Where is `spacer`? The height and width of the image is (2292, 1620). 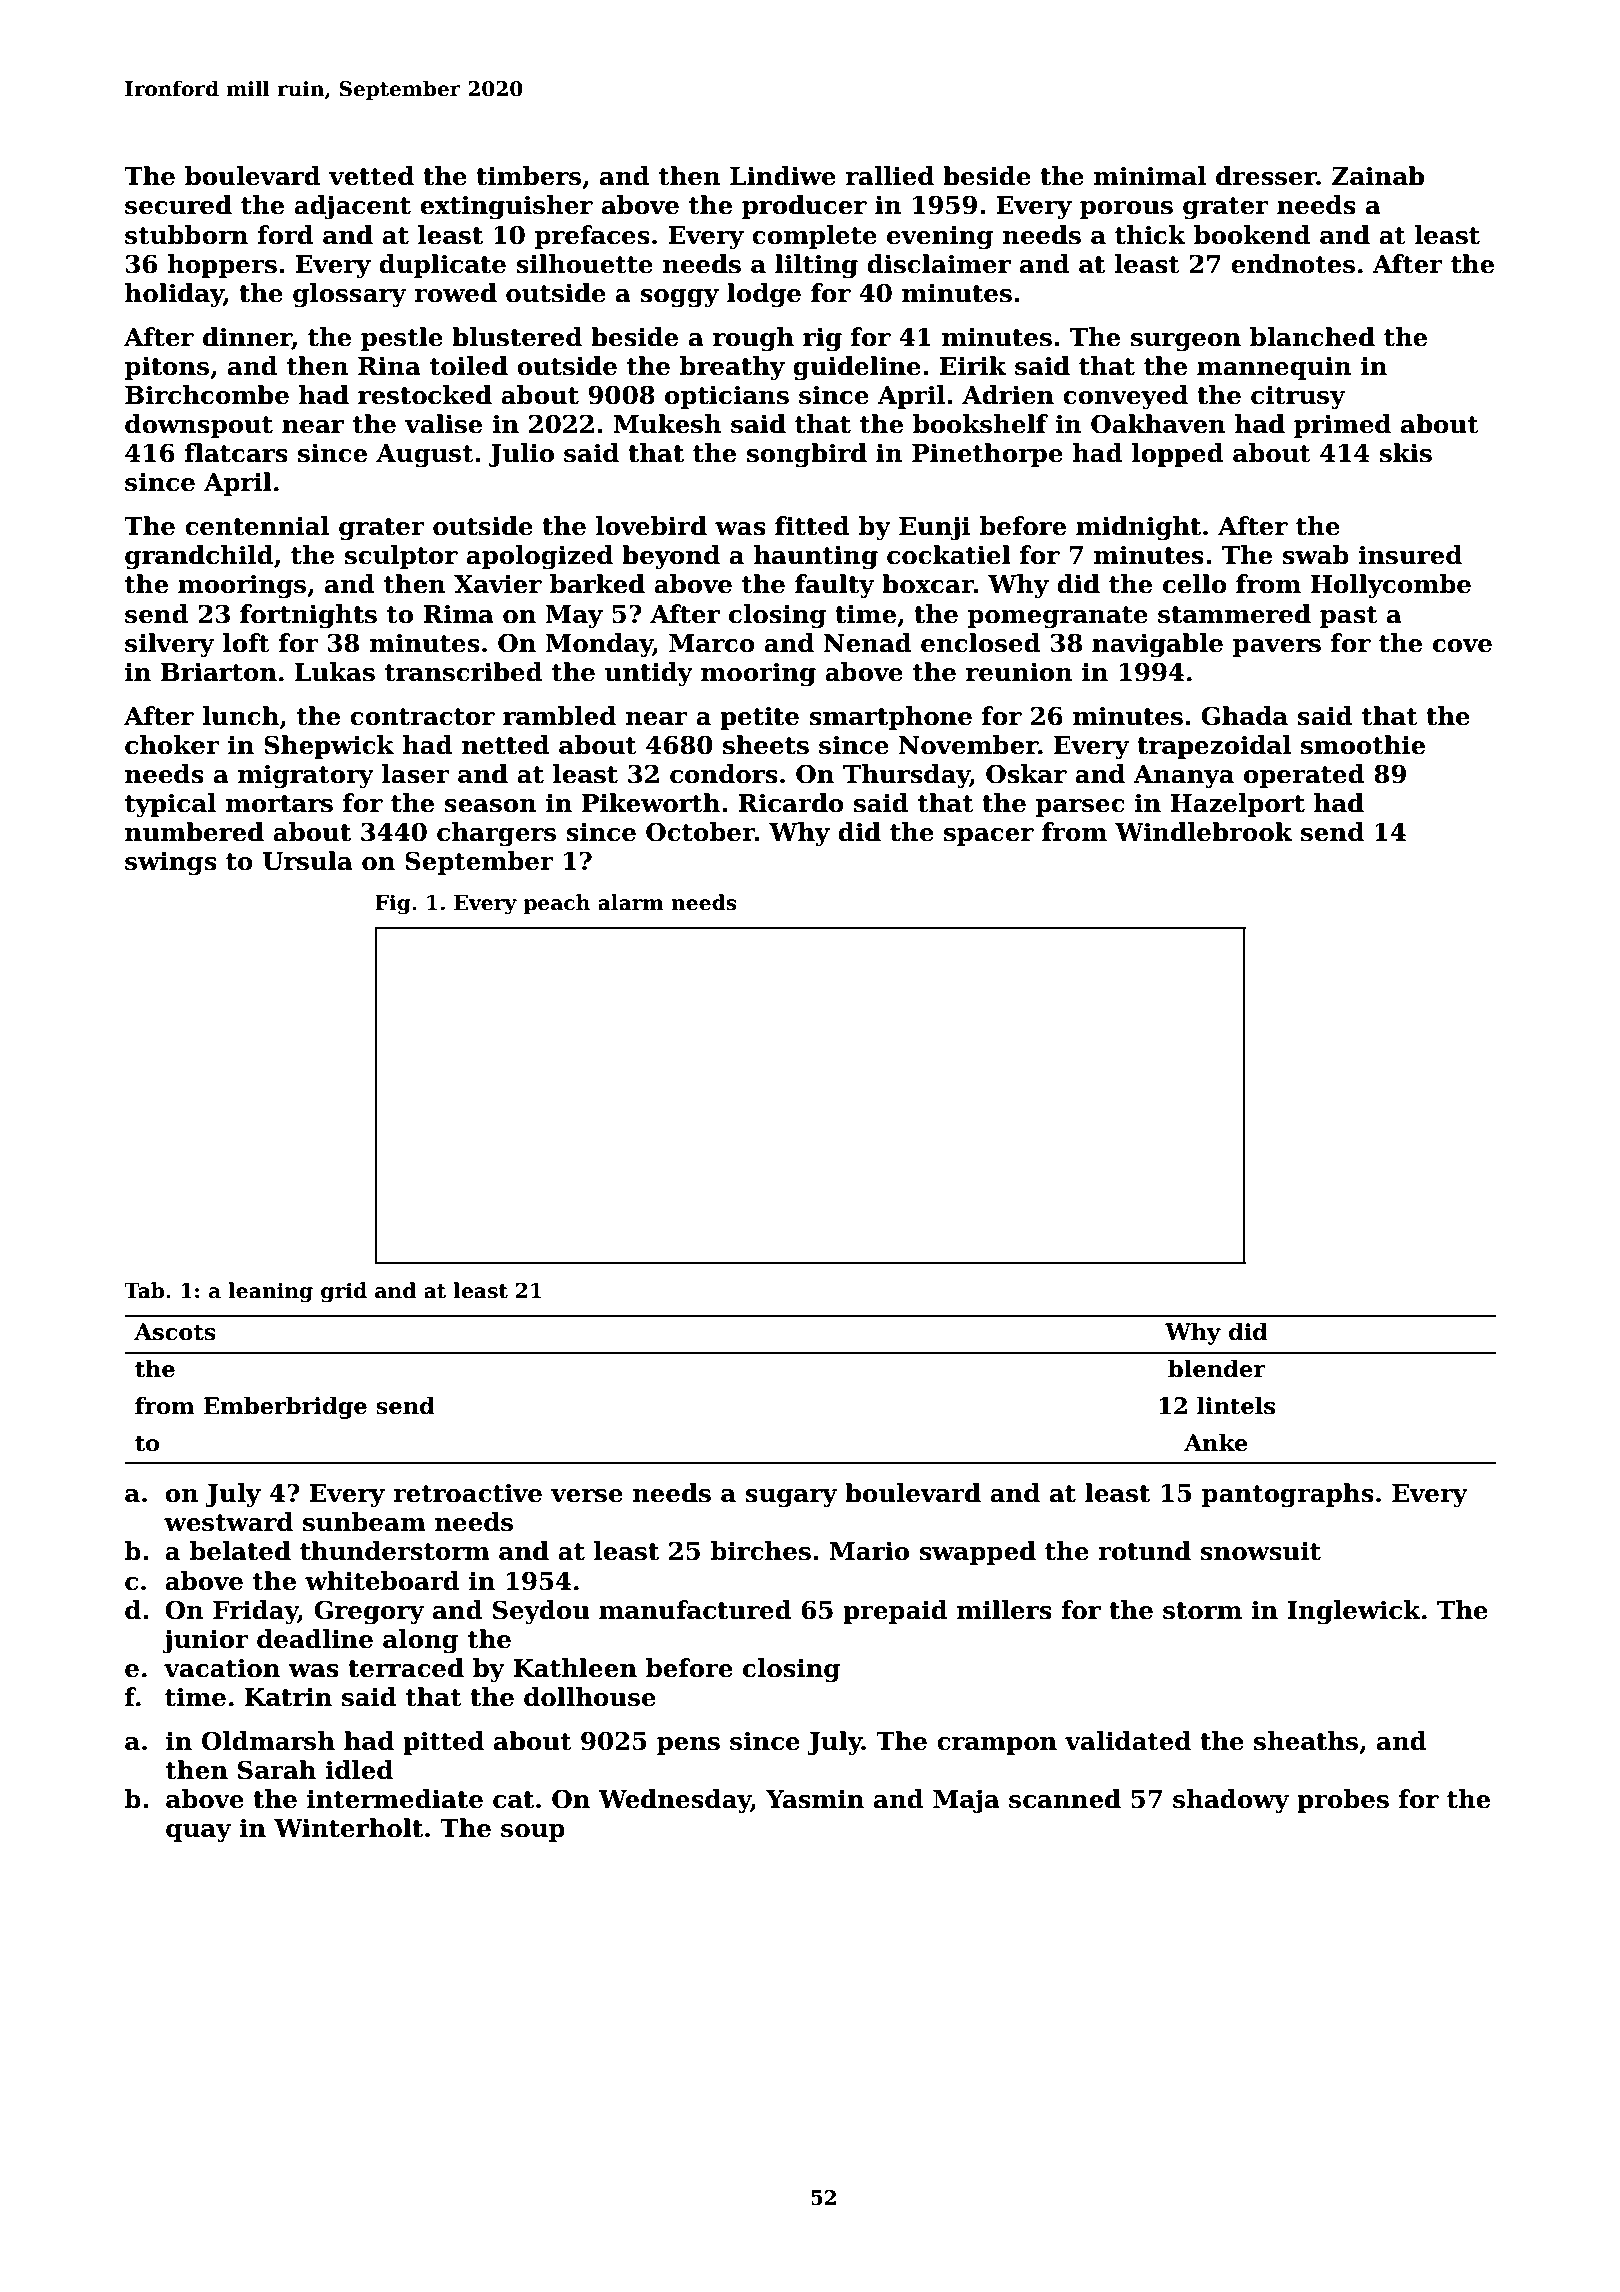
spacer is located at coordinates (989, 837).
